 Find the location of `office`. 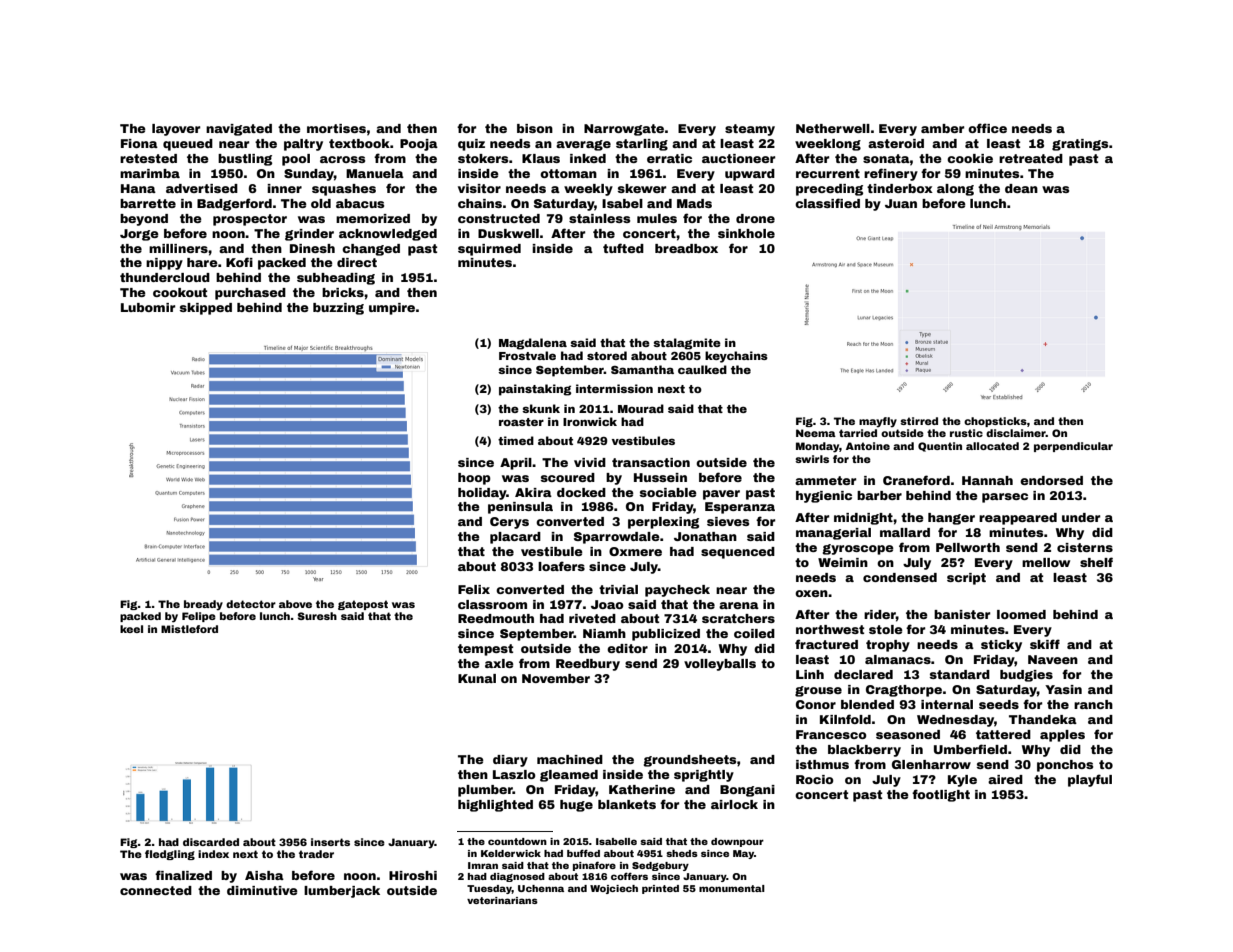

office is located at coordinates (987, 128).
